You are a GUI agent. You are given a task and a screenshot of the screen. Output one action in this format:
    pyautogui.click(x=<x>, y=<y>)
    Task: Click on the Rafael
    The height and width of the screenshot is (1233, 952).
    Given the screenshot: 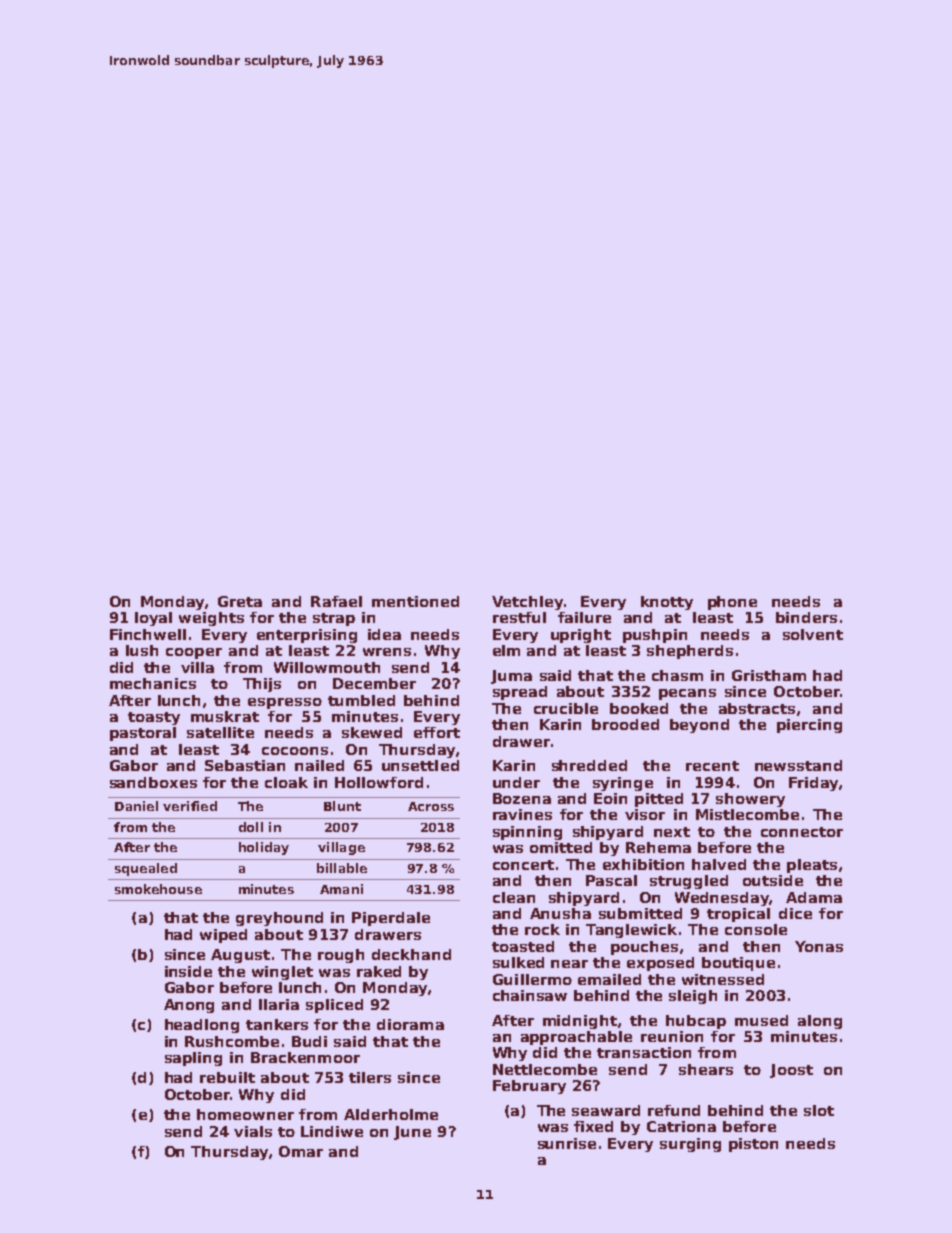 What is the action you would take?
    pyautogui.click(x=336, y=601)
